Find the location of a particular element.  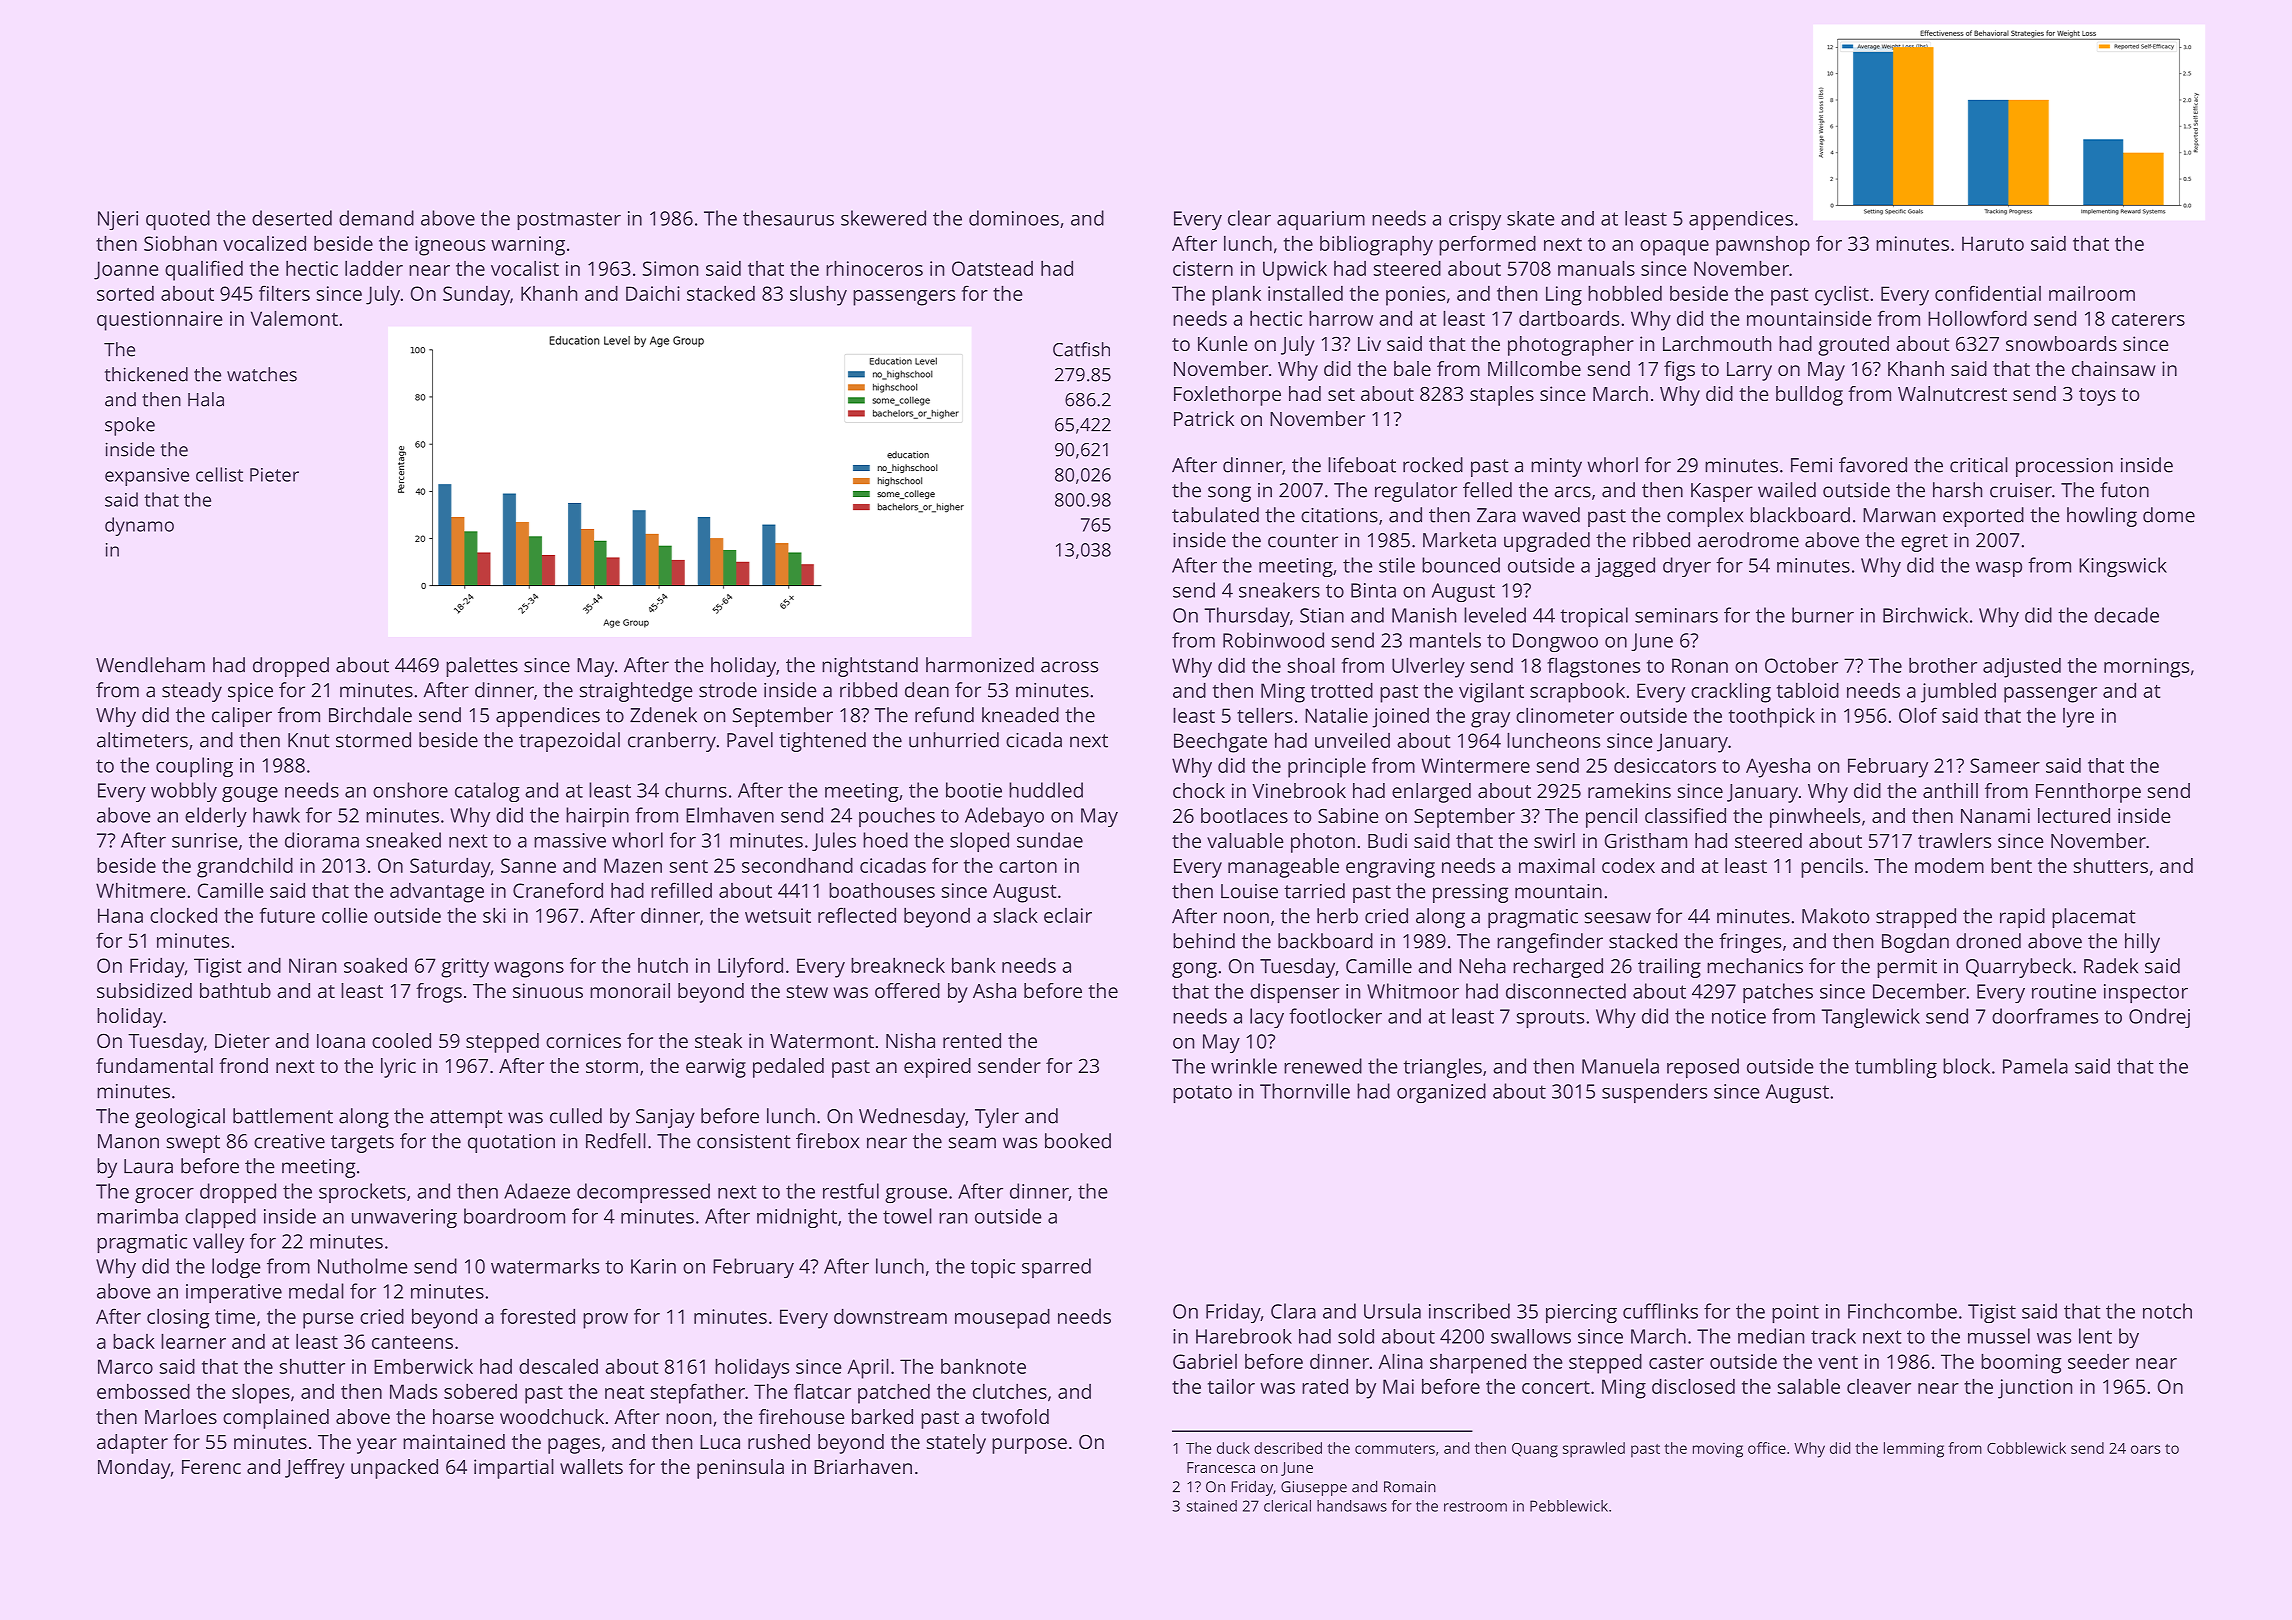

tabulated is located at coordinates (1215, 515).
